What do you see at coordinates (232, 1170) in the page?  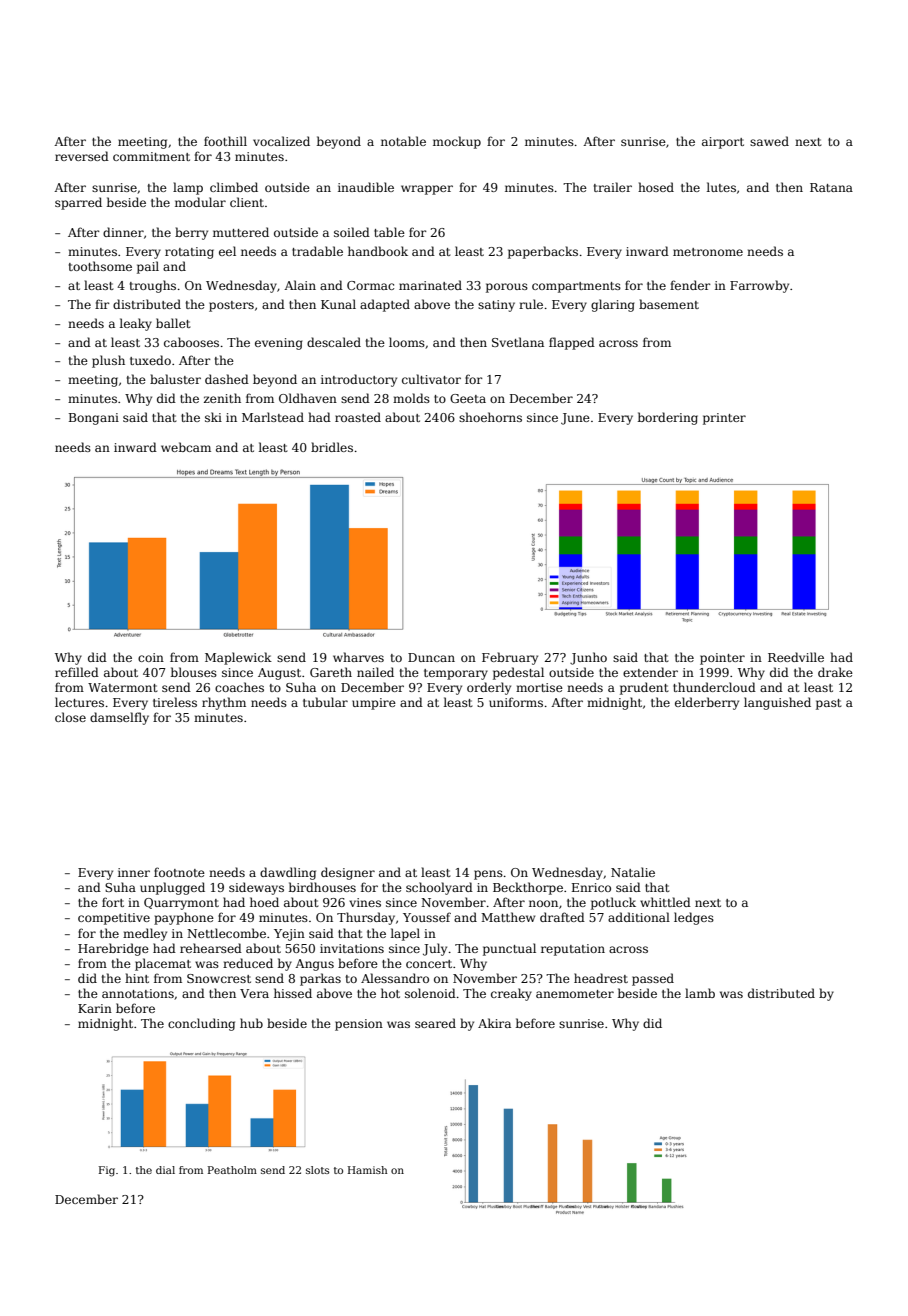 I see `Peatholm` at bounding box center [232, 1170].
